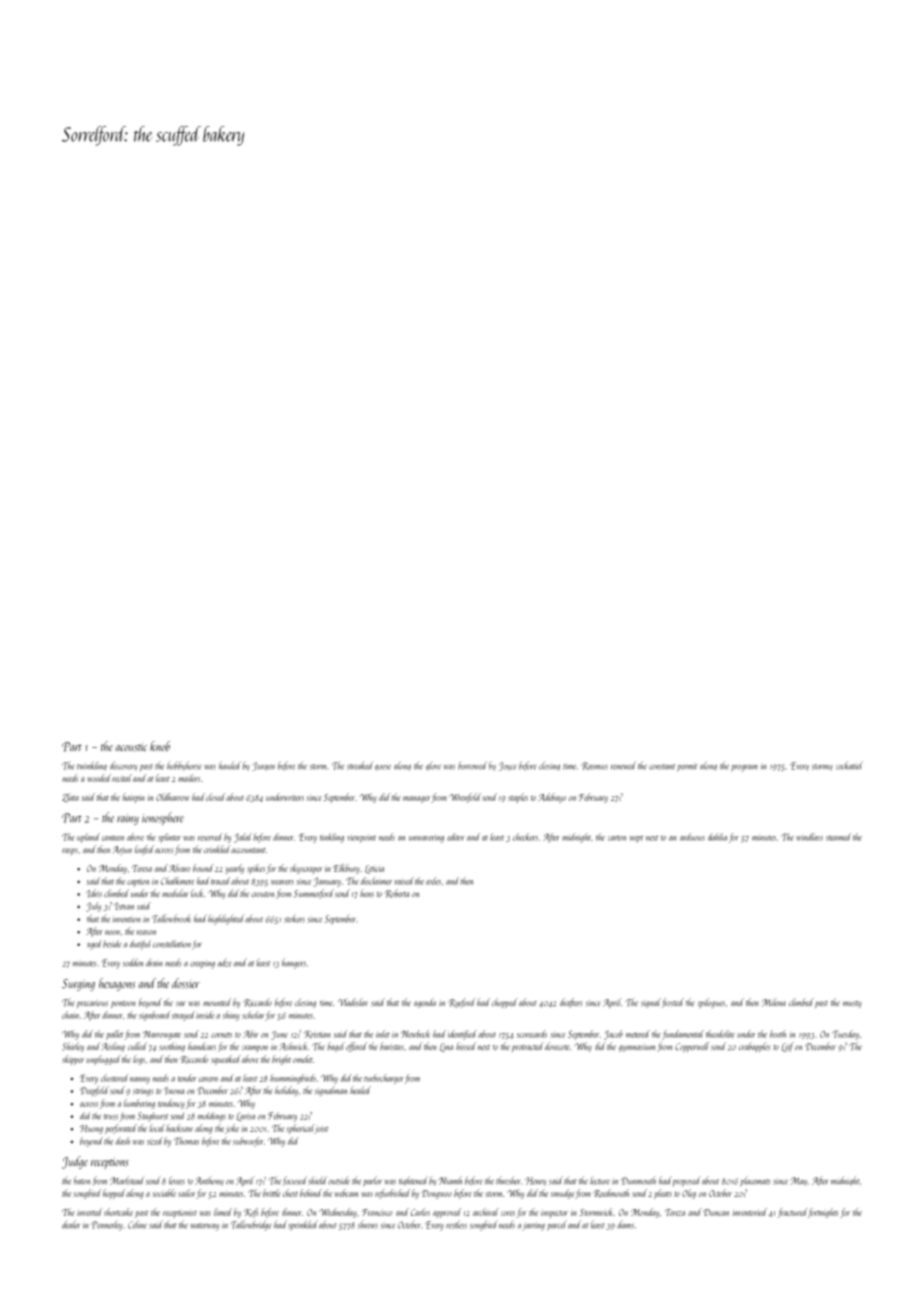 The height and width of the screenshot is (1308, 924). Describe the element at coordinates (849, 765) in the screenshot. I see `cockatiel` at that location.
